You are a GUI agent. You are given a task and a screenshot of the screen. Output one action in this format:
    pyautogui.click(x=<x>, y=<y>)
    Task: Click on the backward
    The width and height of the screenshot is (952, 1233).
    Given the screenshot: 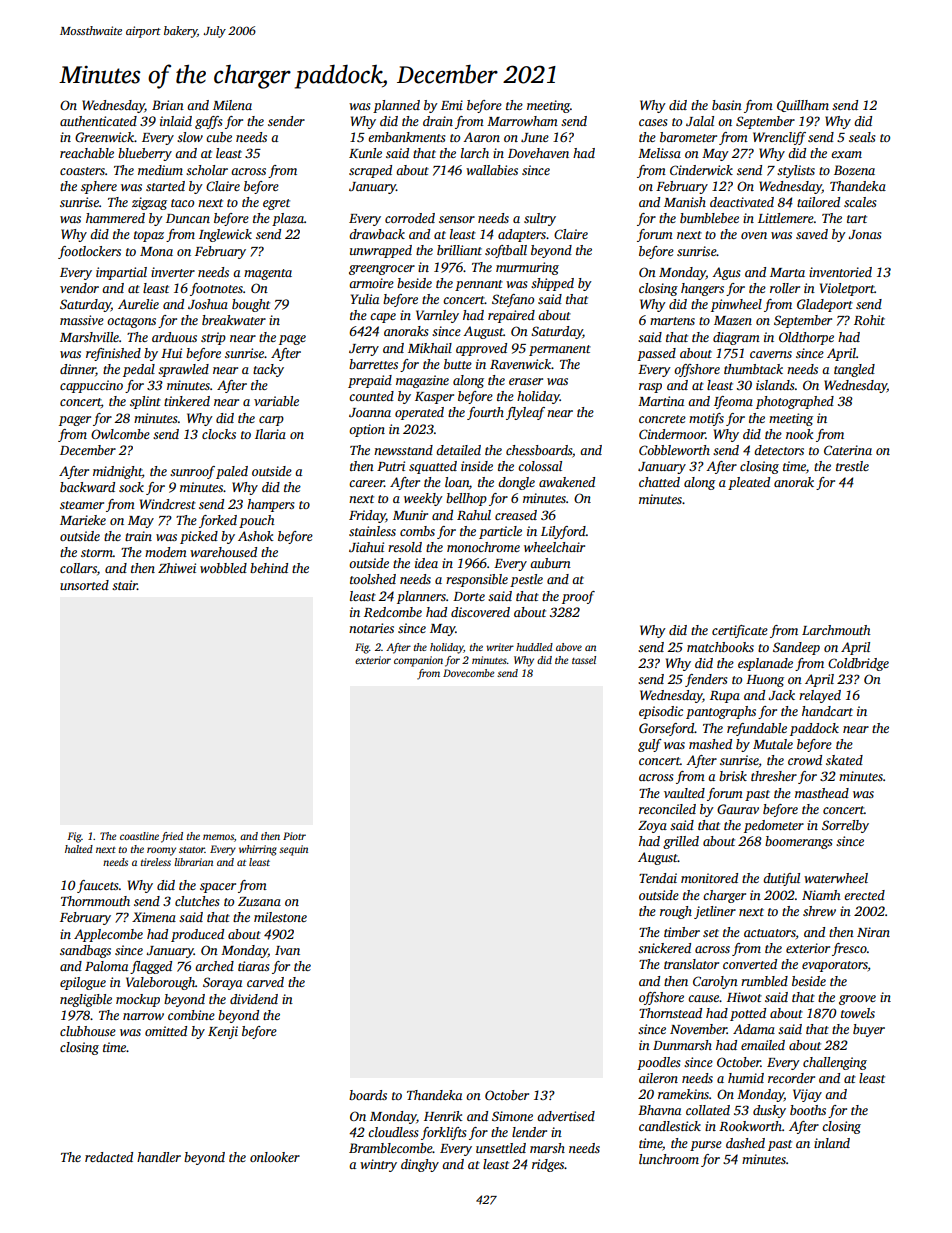 What is the action you would take?
    pyautogui.click(x=87, y=487)
